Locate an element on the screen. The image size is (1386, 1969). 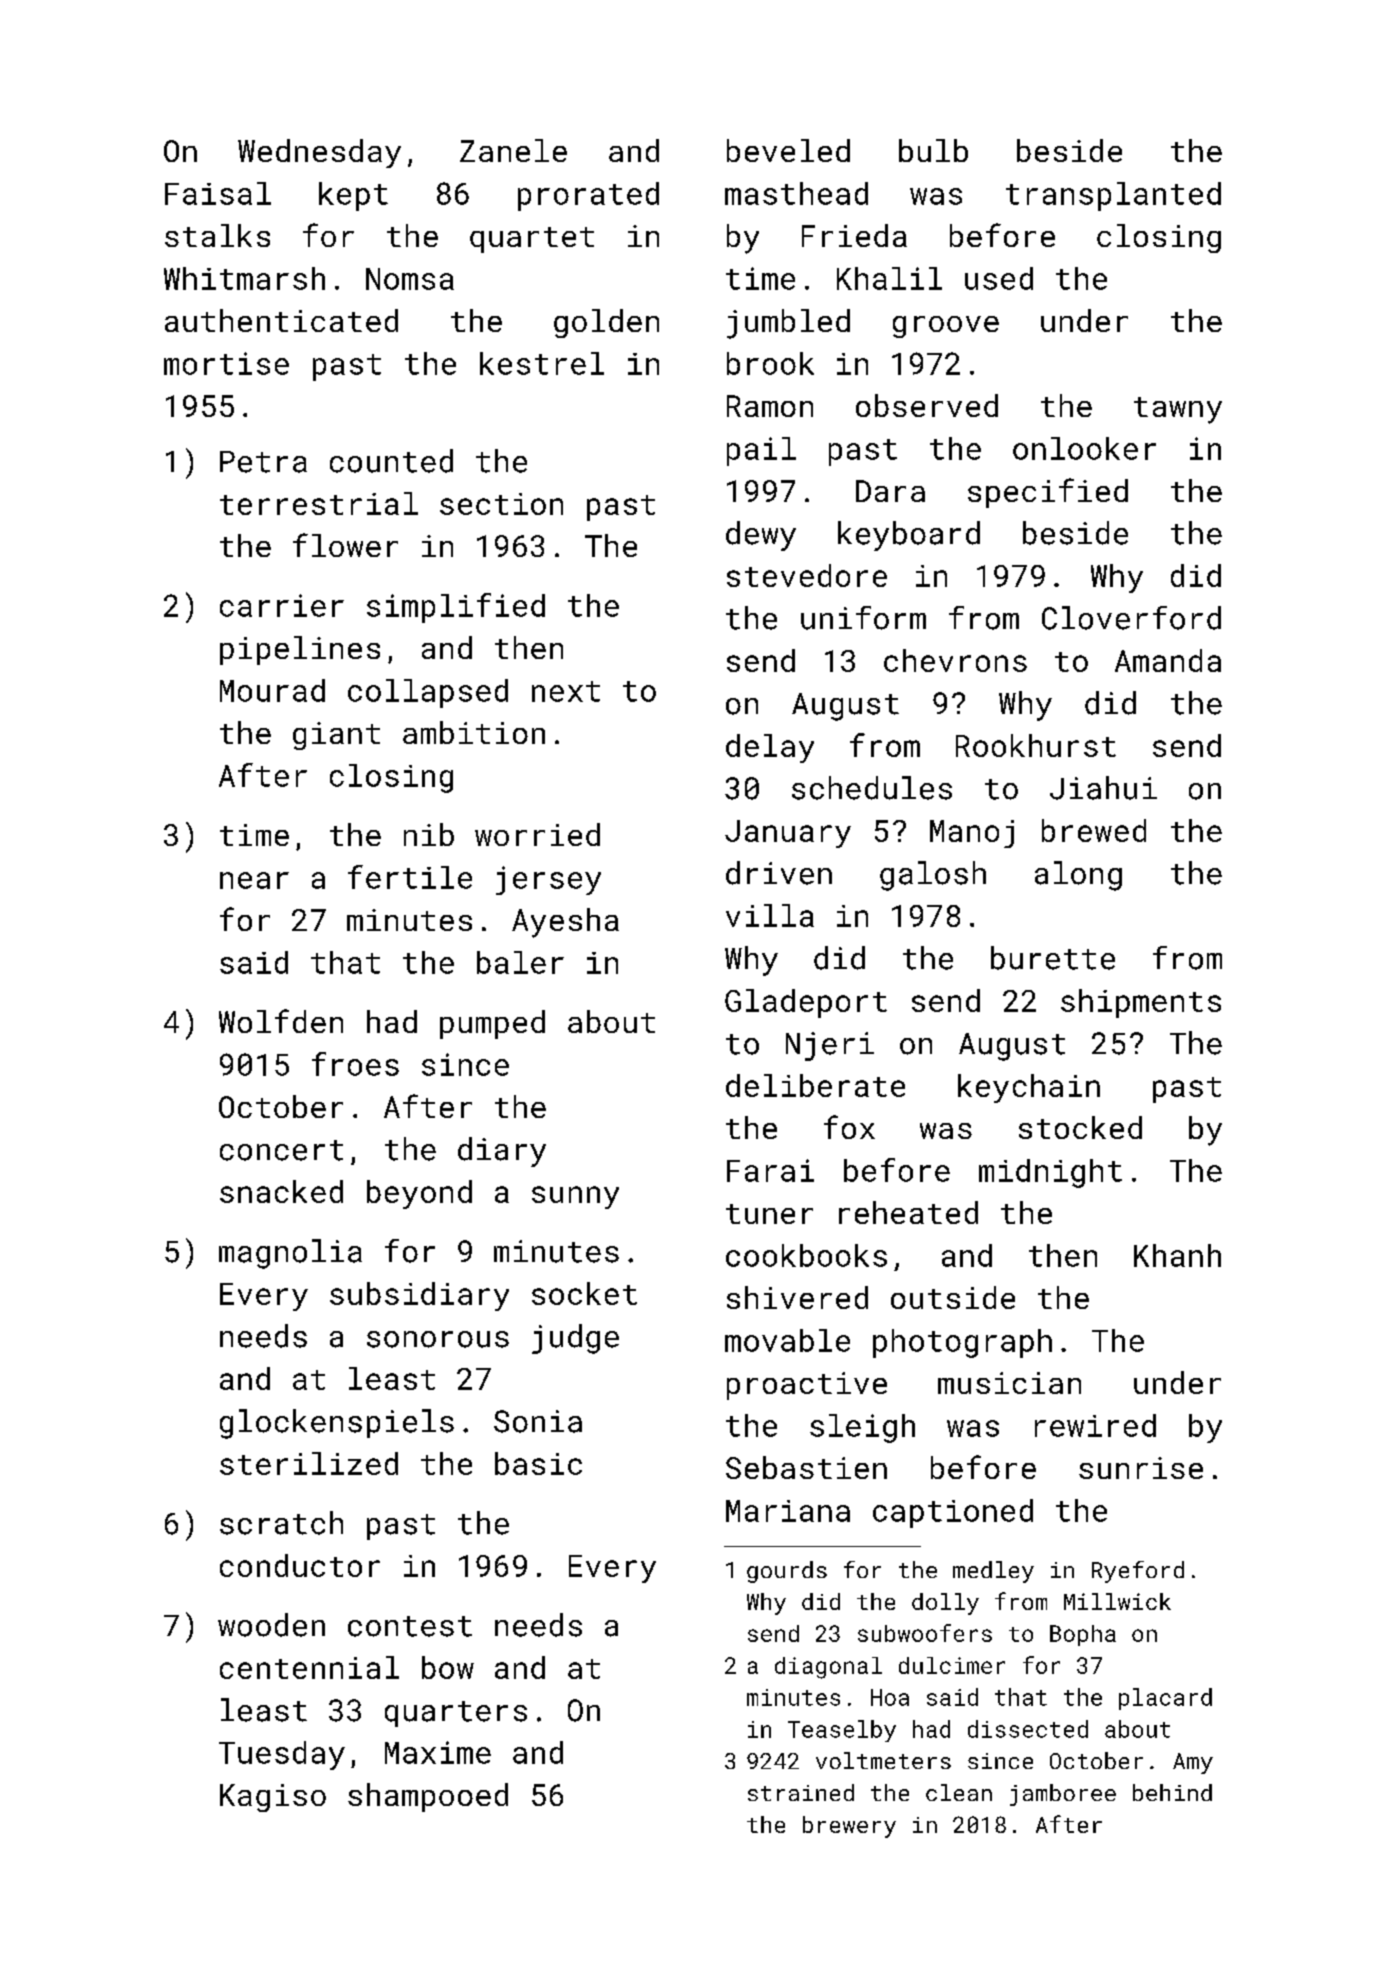
Khanh is located at coordinates (1177, 1255).
